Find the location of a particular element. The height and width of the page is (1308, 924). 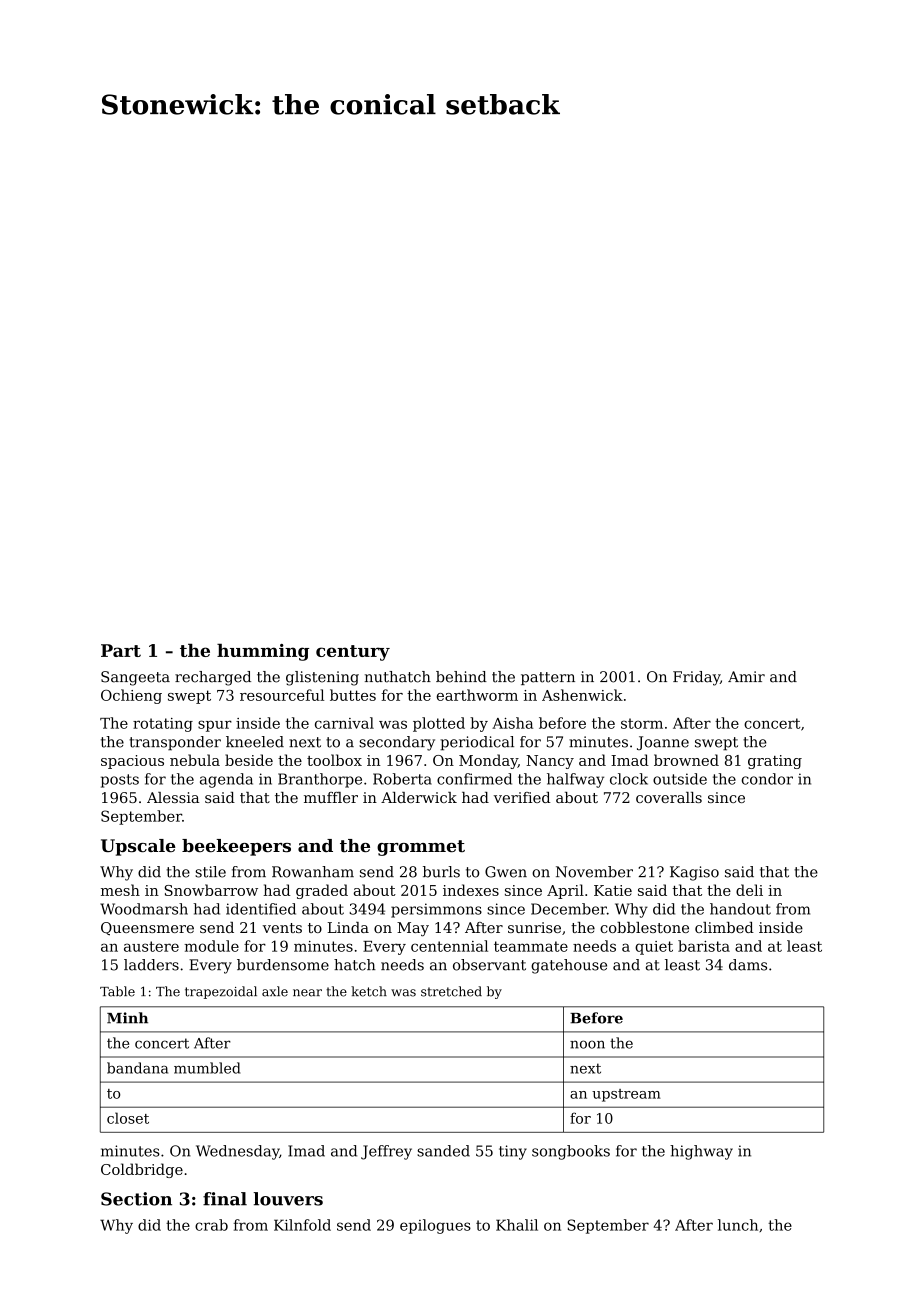

closet is located at coordinates (128, 1118).
